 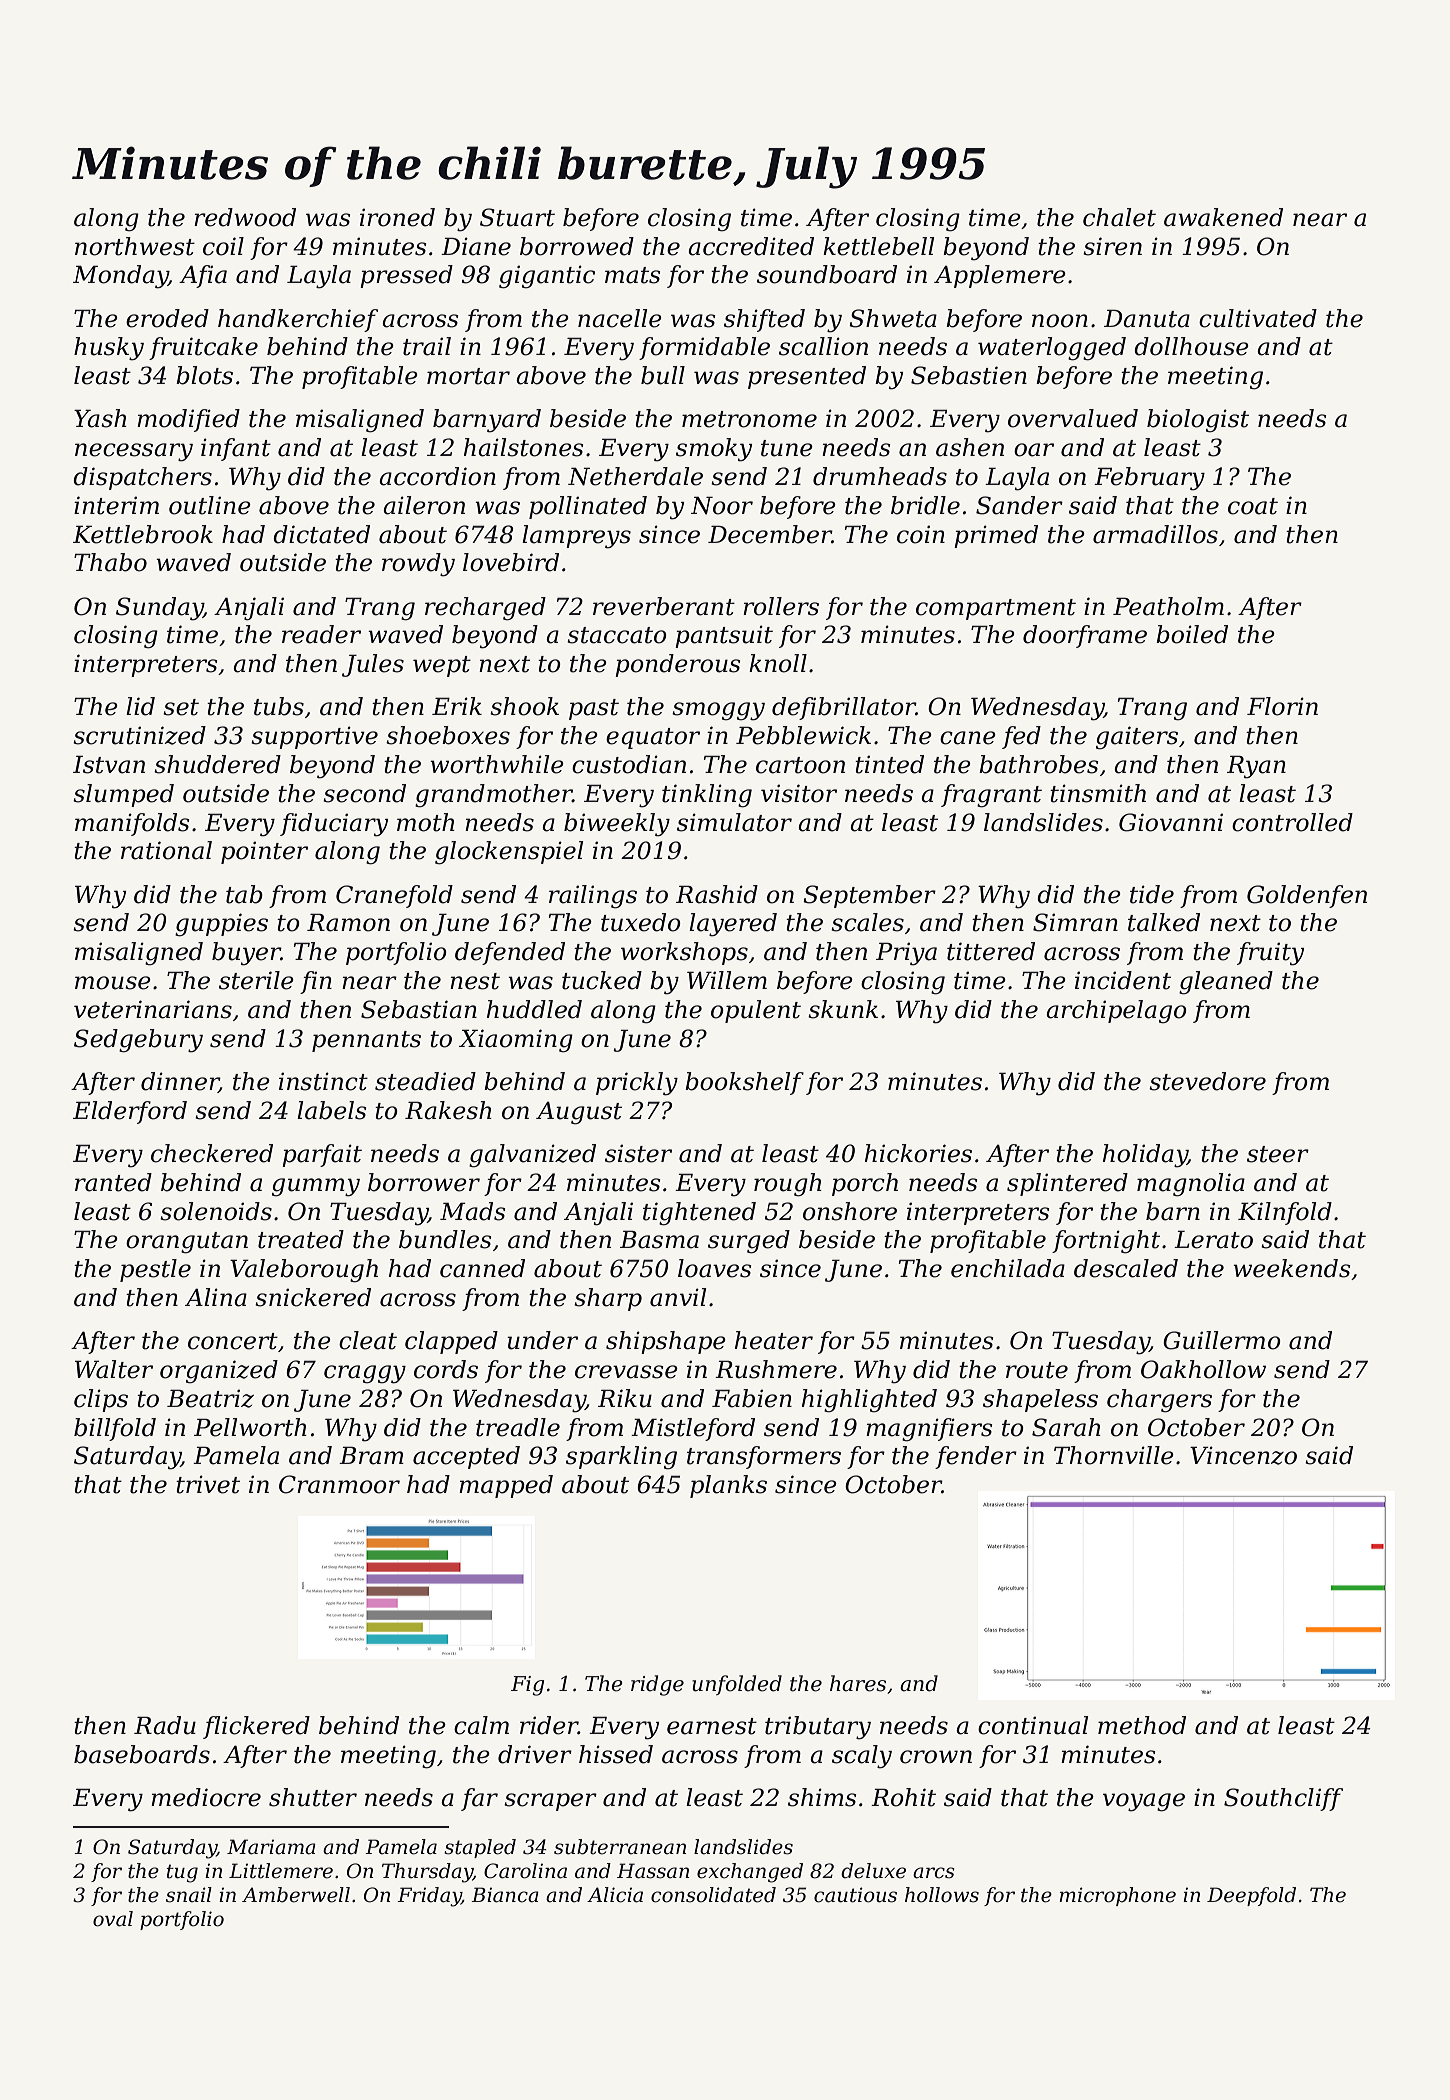 I want to click on exchanged, so click(x=750, y=1873).
